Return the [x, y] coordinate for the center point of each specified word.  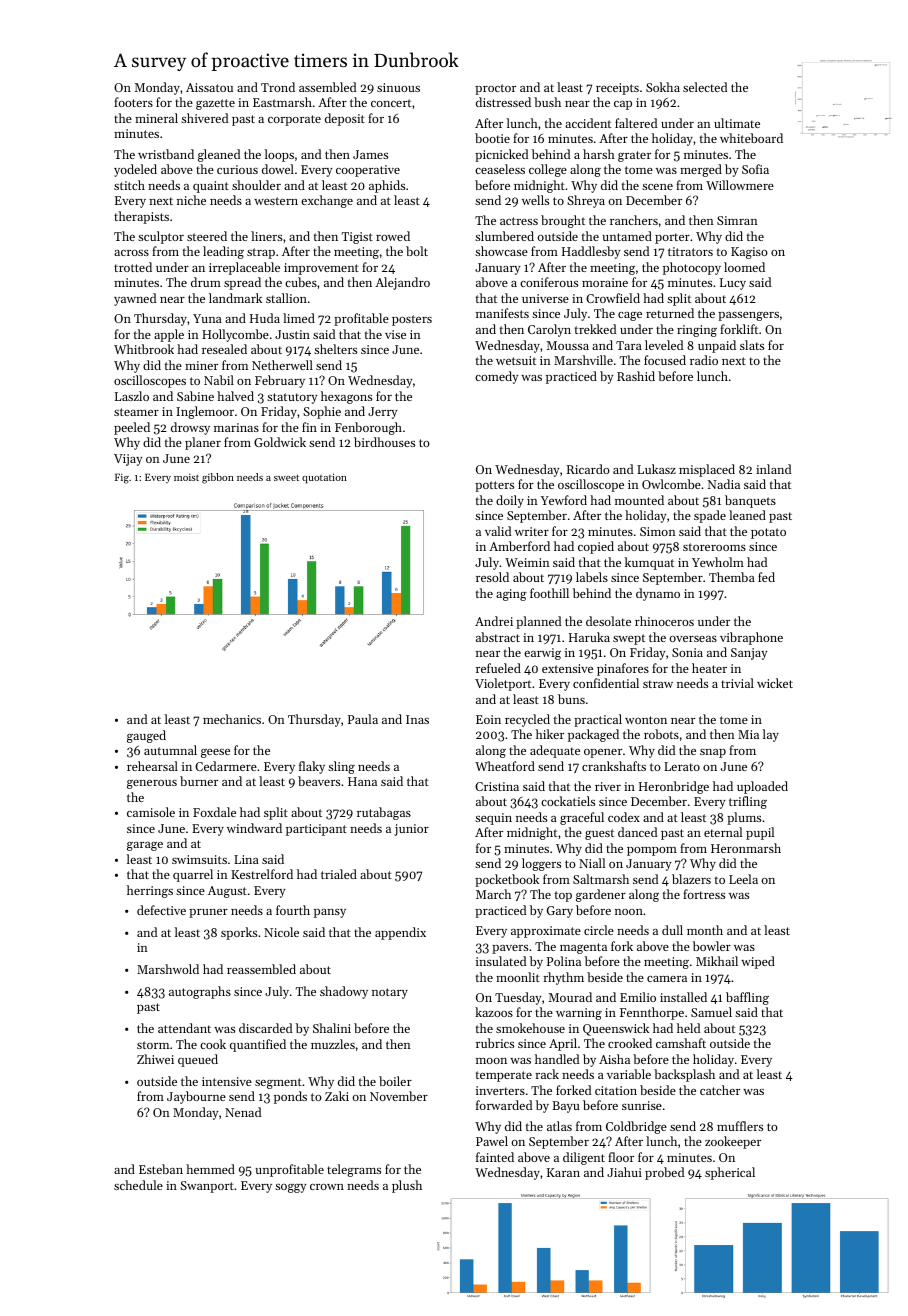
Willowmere [740, 185]
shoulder [256, 185]
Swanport [207, 1187]
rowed [393, 236]
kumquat [649, 563]
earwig [542, 654]
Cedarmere [226, 766]
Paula [363, 719]
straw [658, 684]
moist [186, 477]
